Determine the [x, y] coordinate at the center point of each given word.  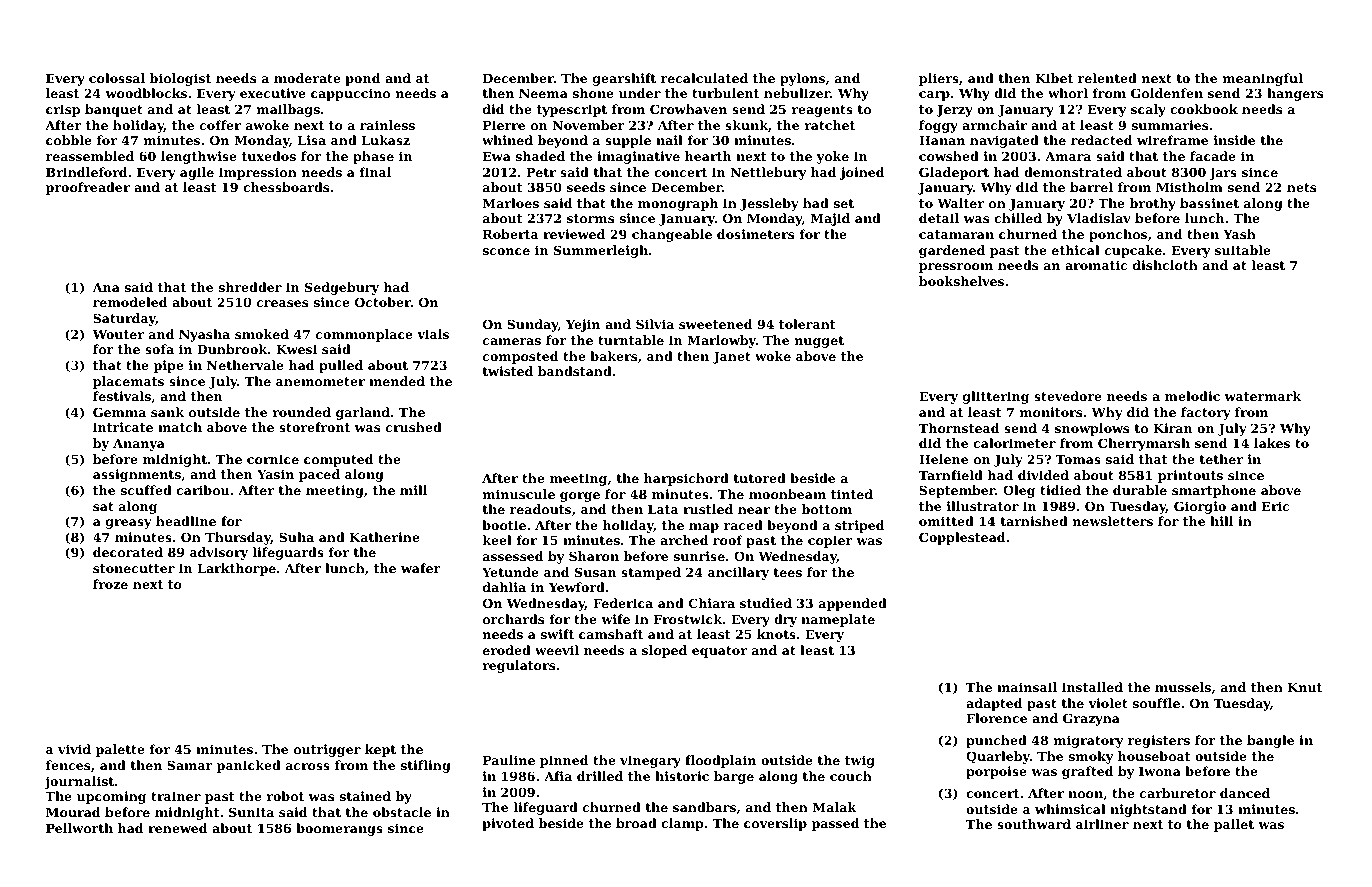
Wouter [118, 334]
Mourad [73, 812]
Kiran [1173, 428]
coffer [220, 125]
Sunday [532, 325]
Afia [558, 776]
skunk [746, 125]
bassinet [1209, 203]
